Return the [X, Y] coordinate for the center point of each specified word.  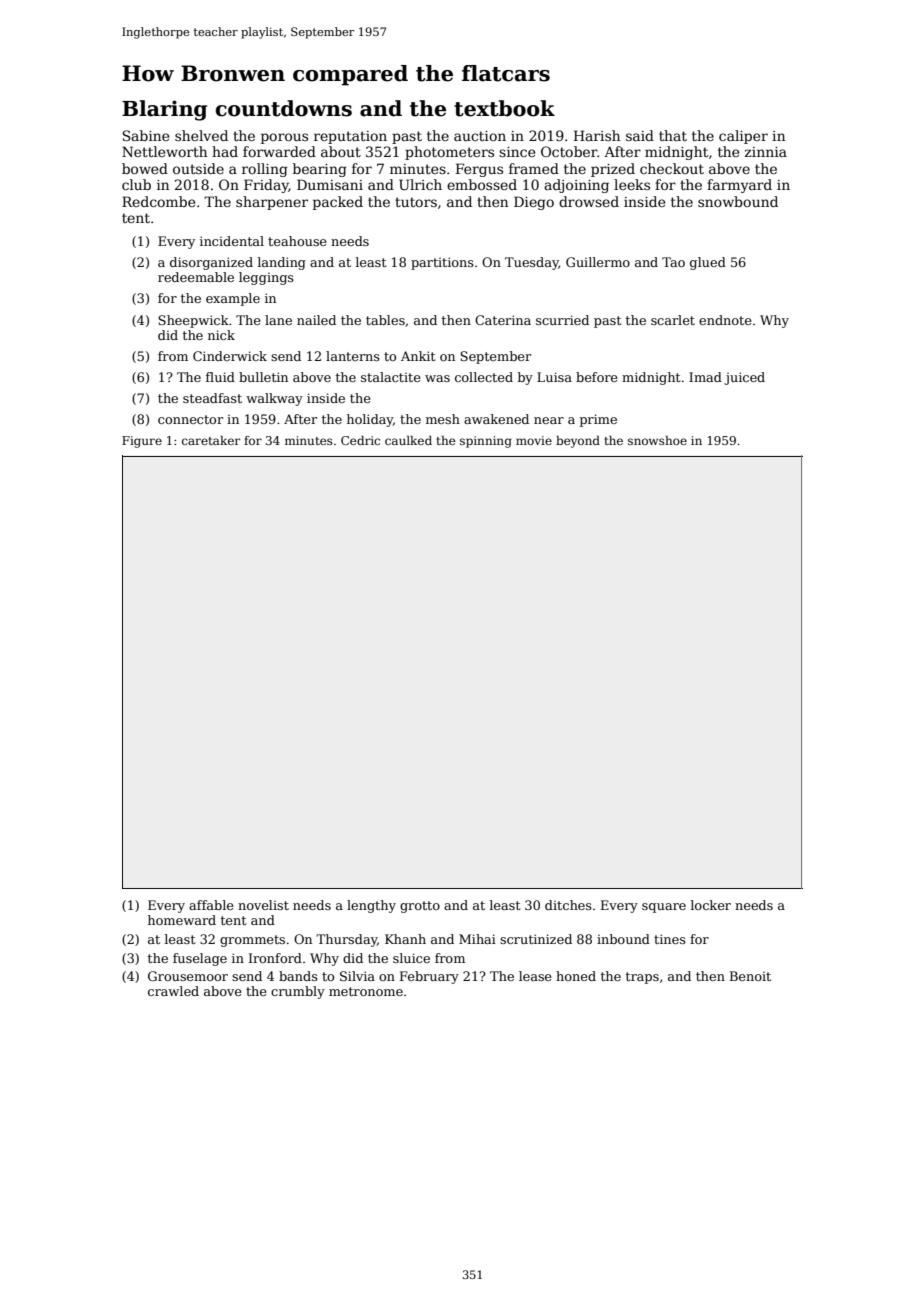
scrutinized [536, 939]
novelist [263, 905]
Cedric [360, 440]
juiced [744, 378]
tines [670, 939]
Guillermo [598, 262]
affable [211, 905]
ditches [568, 905]
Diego [534, 203]
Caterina [503, 320]
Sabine [146, 135]
